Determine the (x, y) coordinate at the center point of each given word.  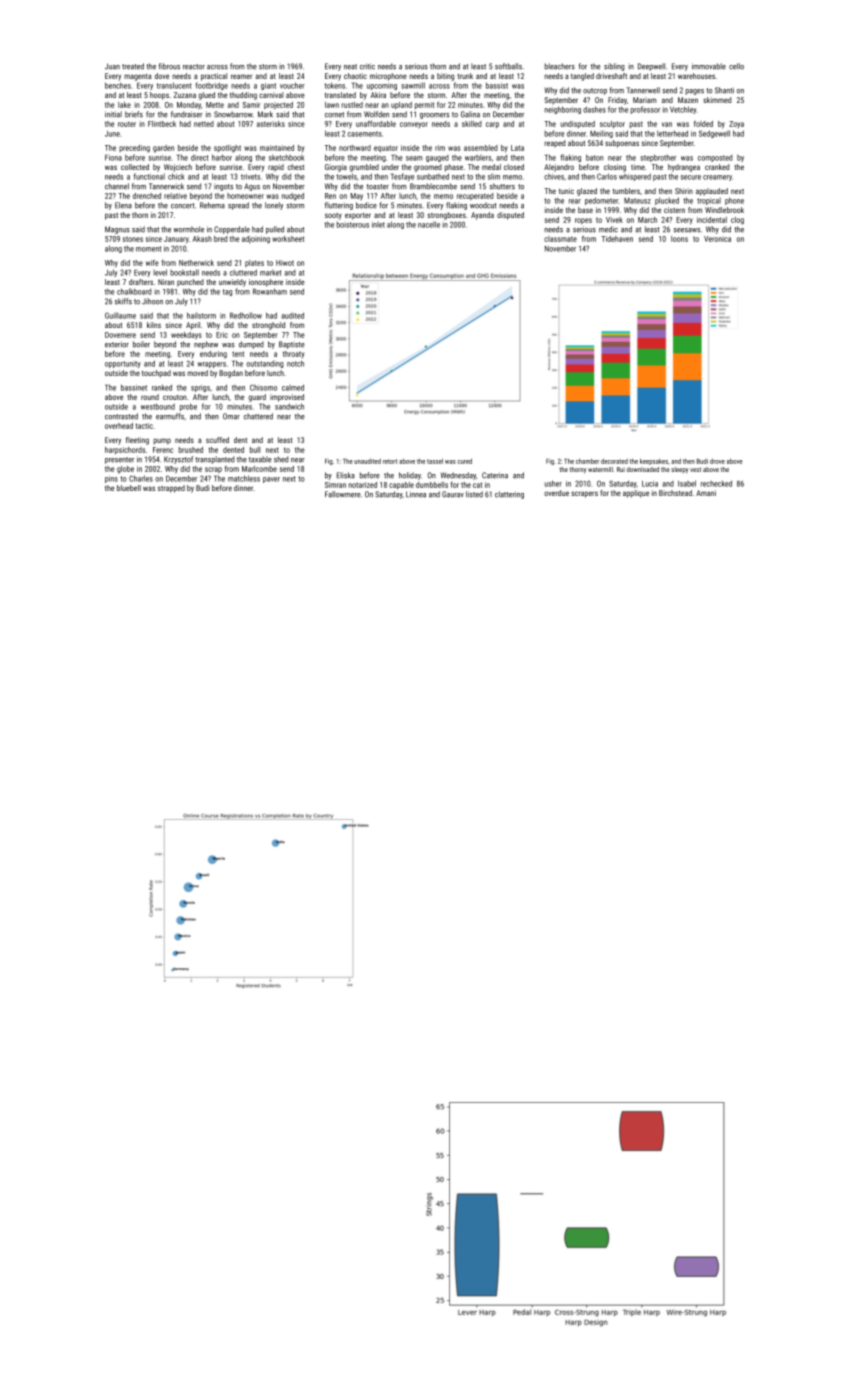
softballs (508, 66)
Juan (112, 66)
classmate (560, 239)
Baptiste (292, 345)
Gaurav (453, 494)
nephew (206, 345)
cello (736, 66)
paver (271, 480)
